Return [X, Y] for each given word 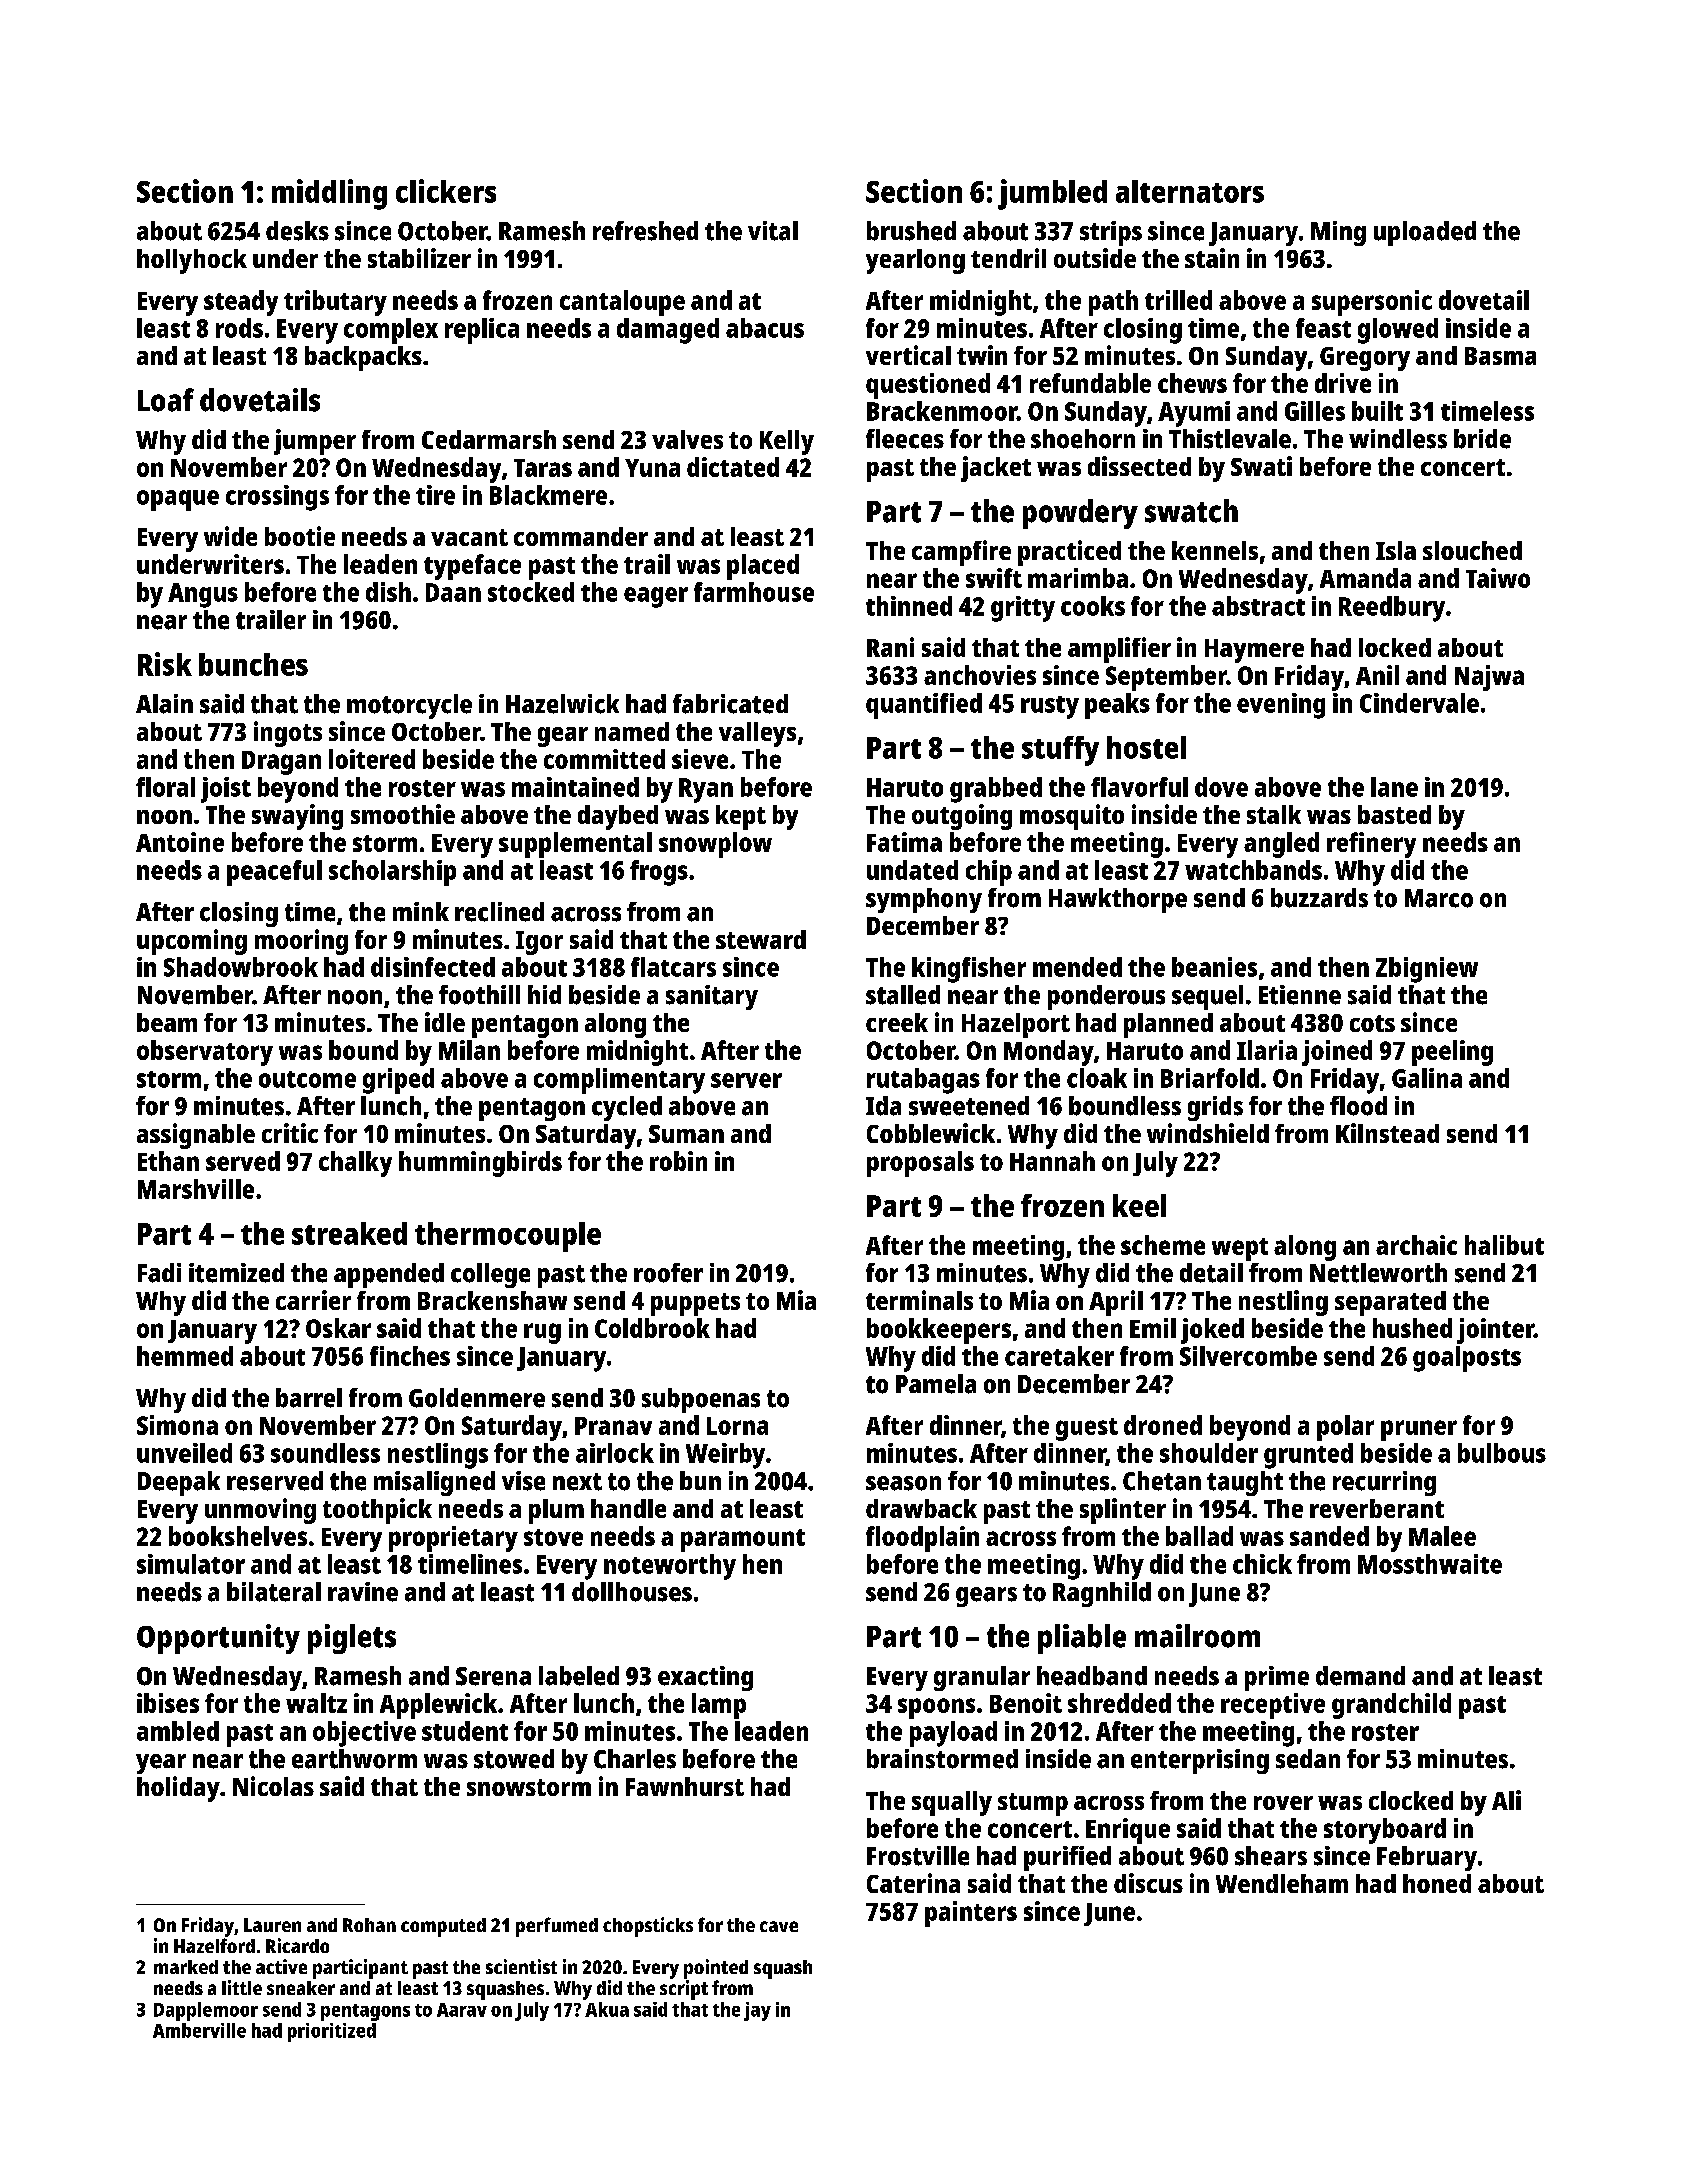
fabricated [730, 704]
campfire [961, 553]
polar [1345, 1428]
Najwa [1489, 678]
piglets [352, 1639]
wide [230, 536]
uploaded [1425, 233]
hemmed [185, 1356]
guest [1087, 1429]
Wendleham [1282, 1883]
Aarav [462, 2010]
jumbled [1052, 194]
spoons [936, 1708]
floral [165, 787]
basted [1394, 814]
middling [329, 194]
